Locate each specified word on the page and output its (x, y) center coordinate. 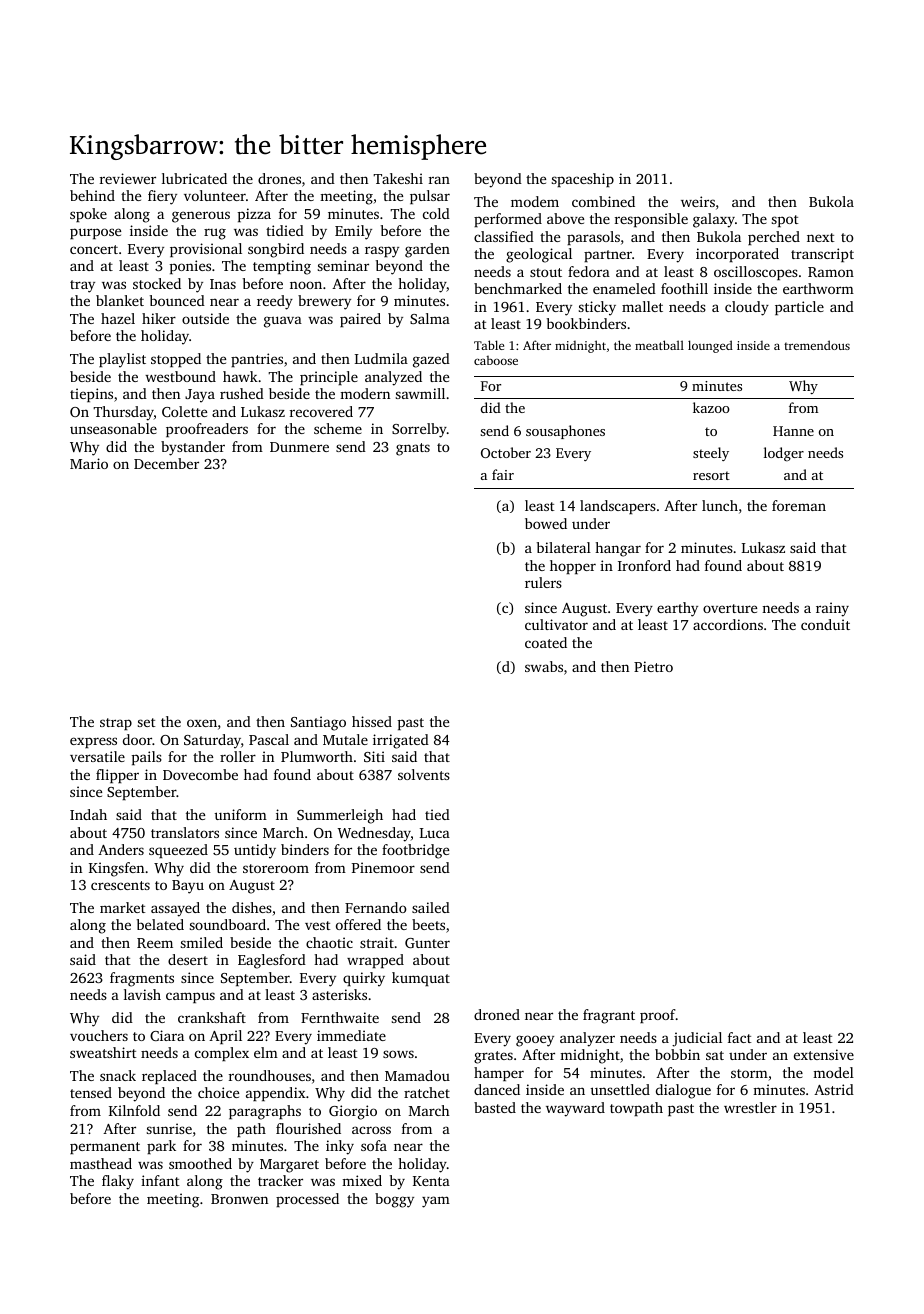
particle (799, 308)
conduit (825, 624)
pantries (257, 360)
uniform (240, 814)
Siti (374, 756)
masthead (101, 1163)
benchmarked (518, 288)
